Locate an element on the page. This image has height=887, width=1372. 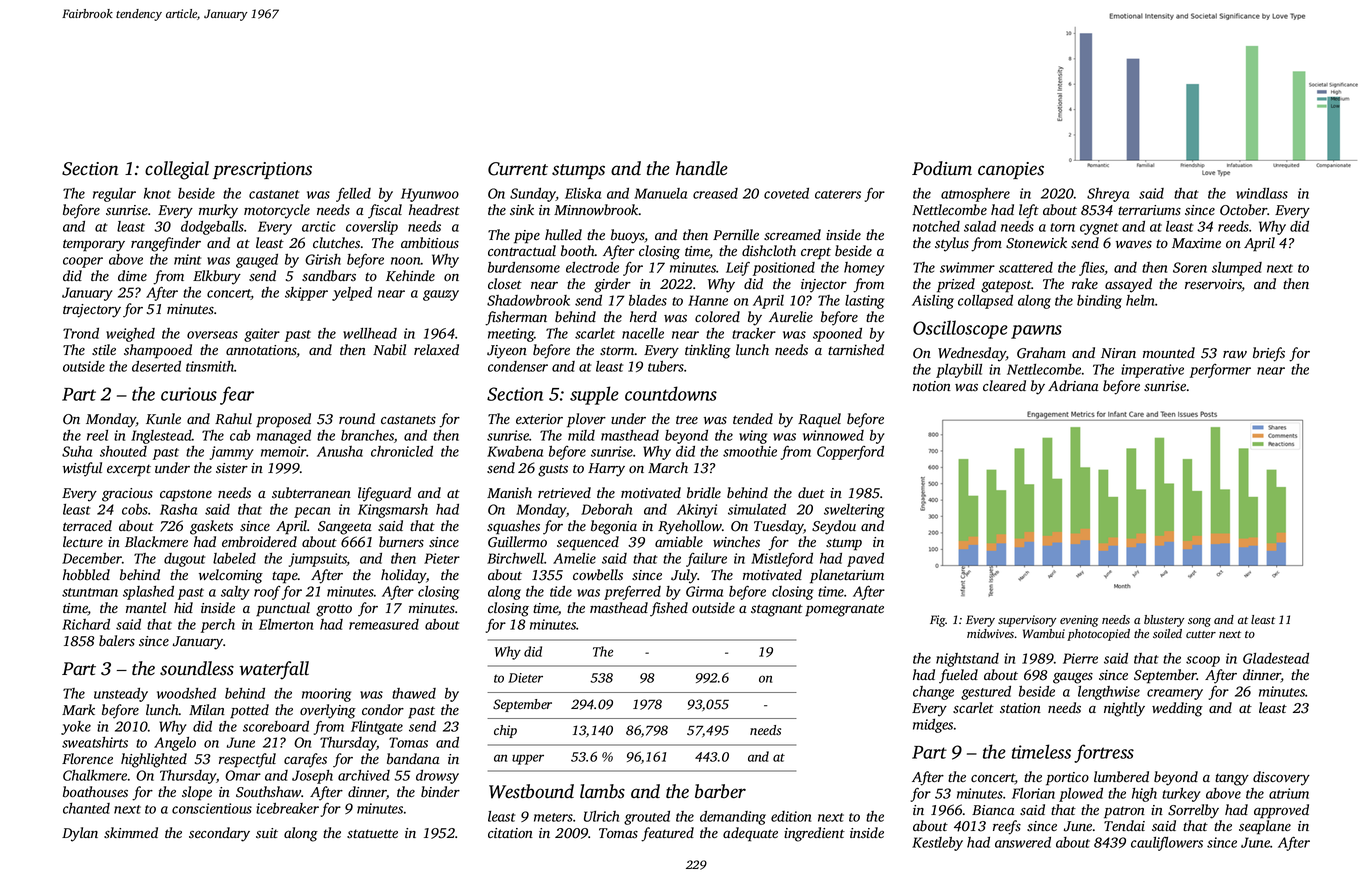
bridle is located at coordinates (704, 493).
